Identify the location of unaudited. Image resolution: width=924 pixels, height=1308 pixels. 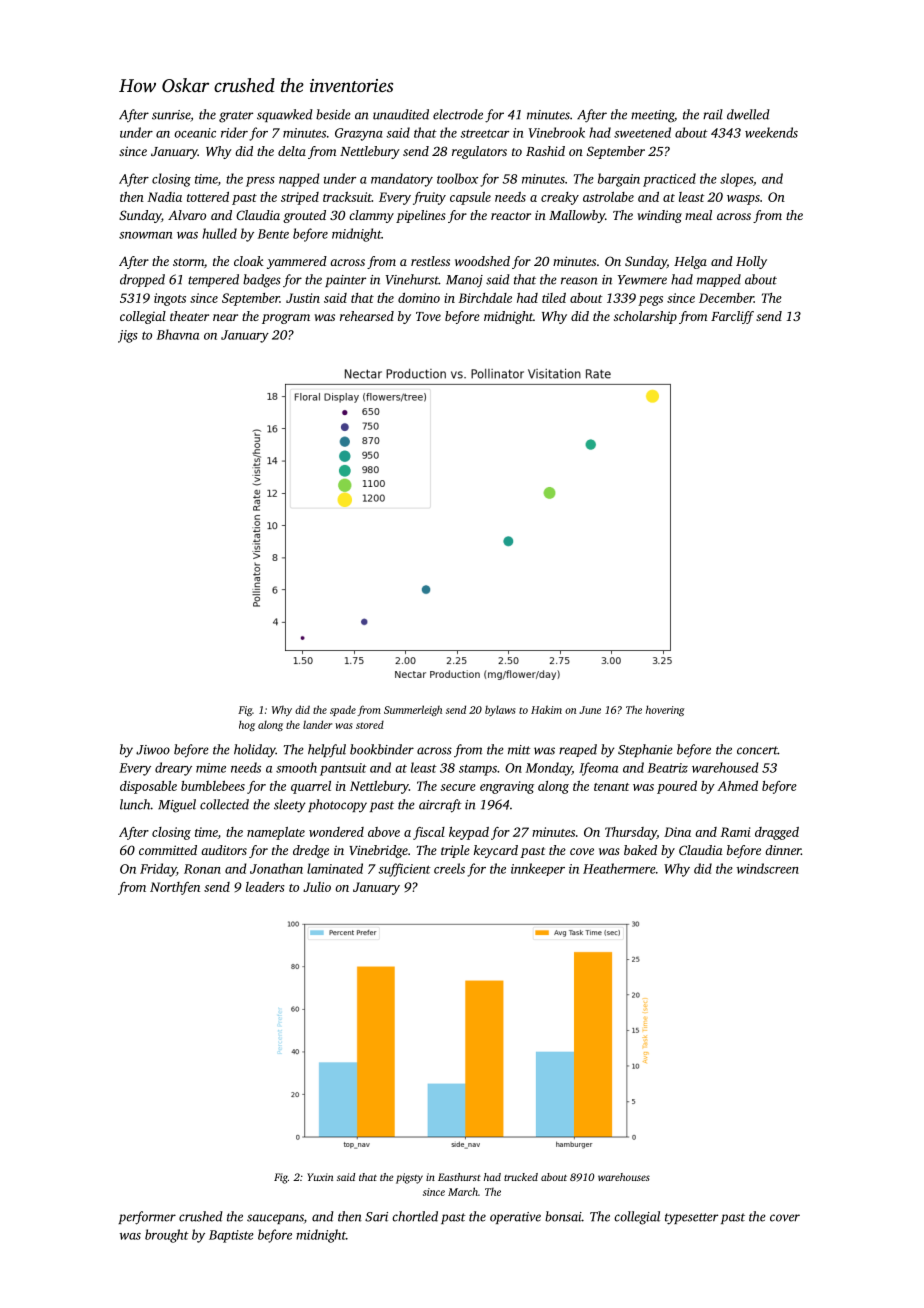
(401, 114).
